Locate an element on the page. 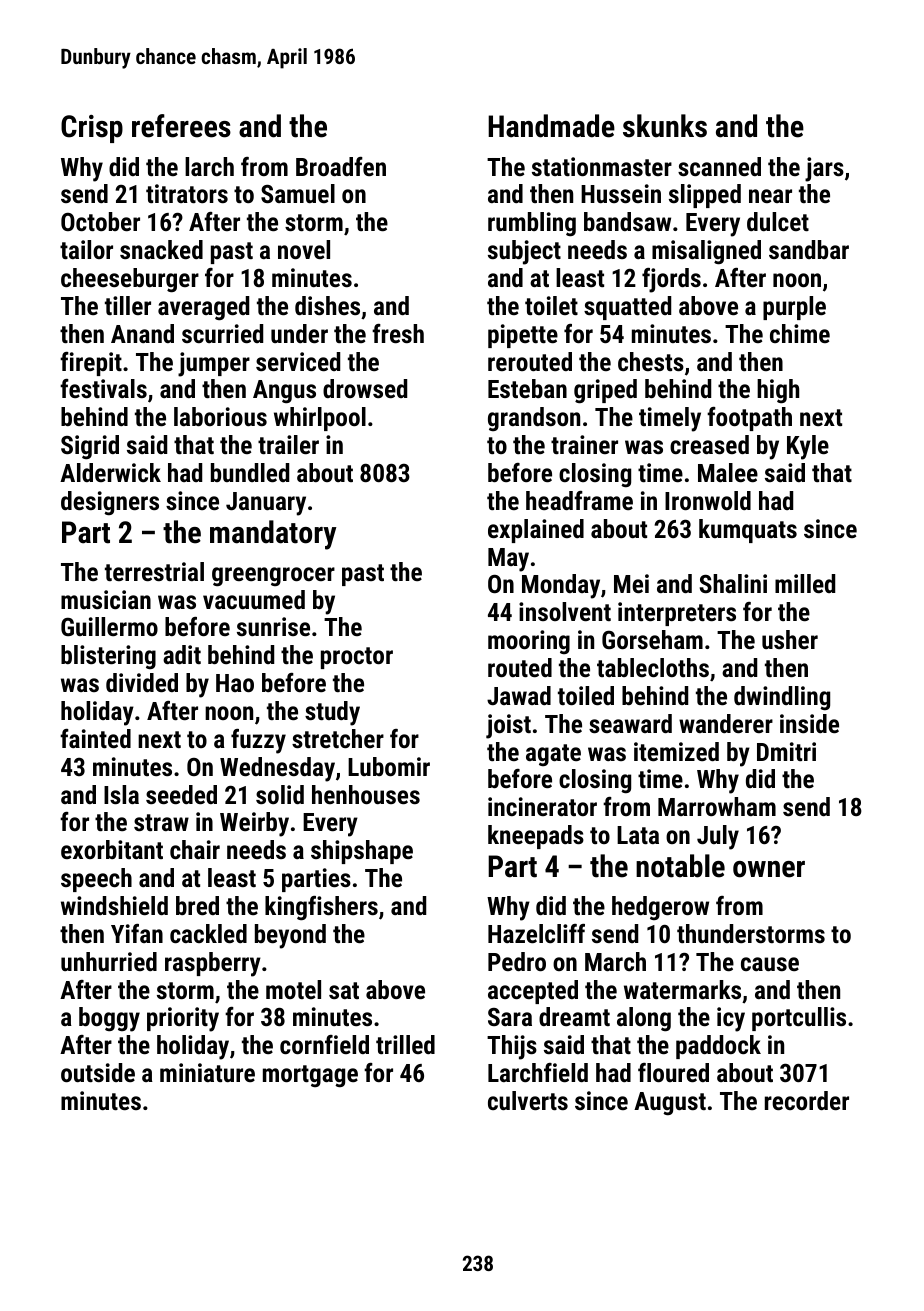 This image has width=924, height=1311. designers is located at coordinates (110, 503).
